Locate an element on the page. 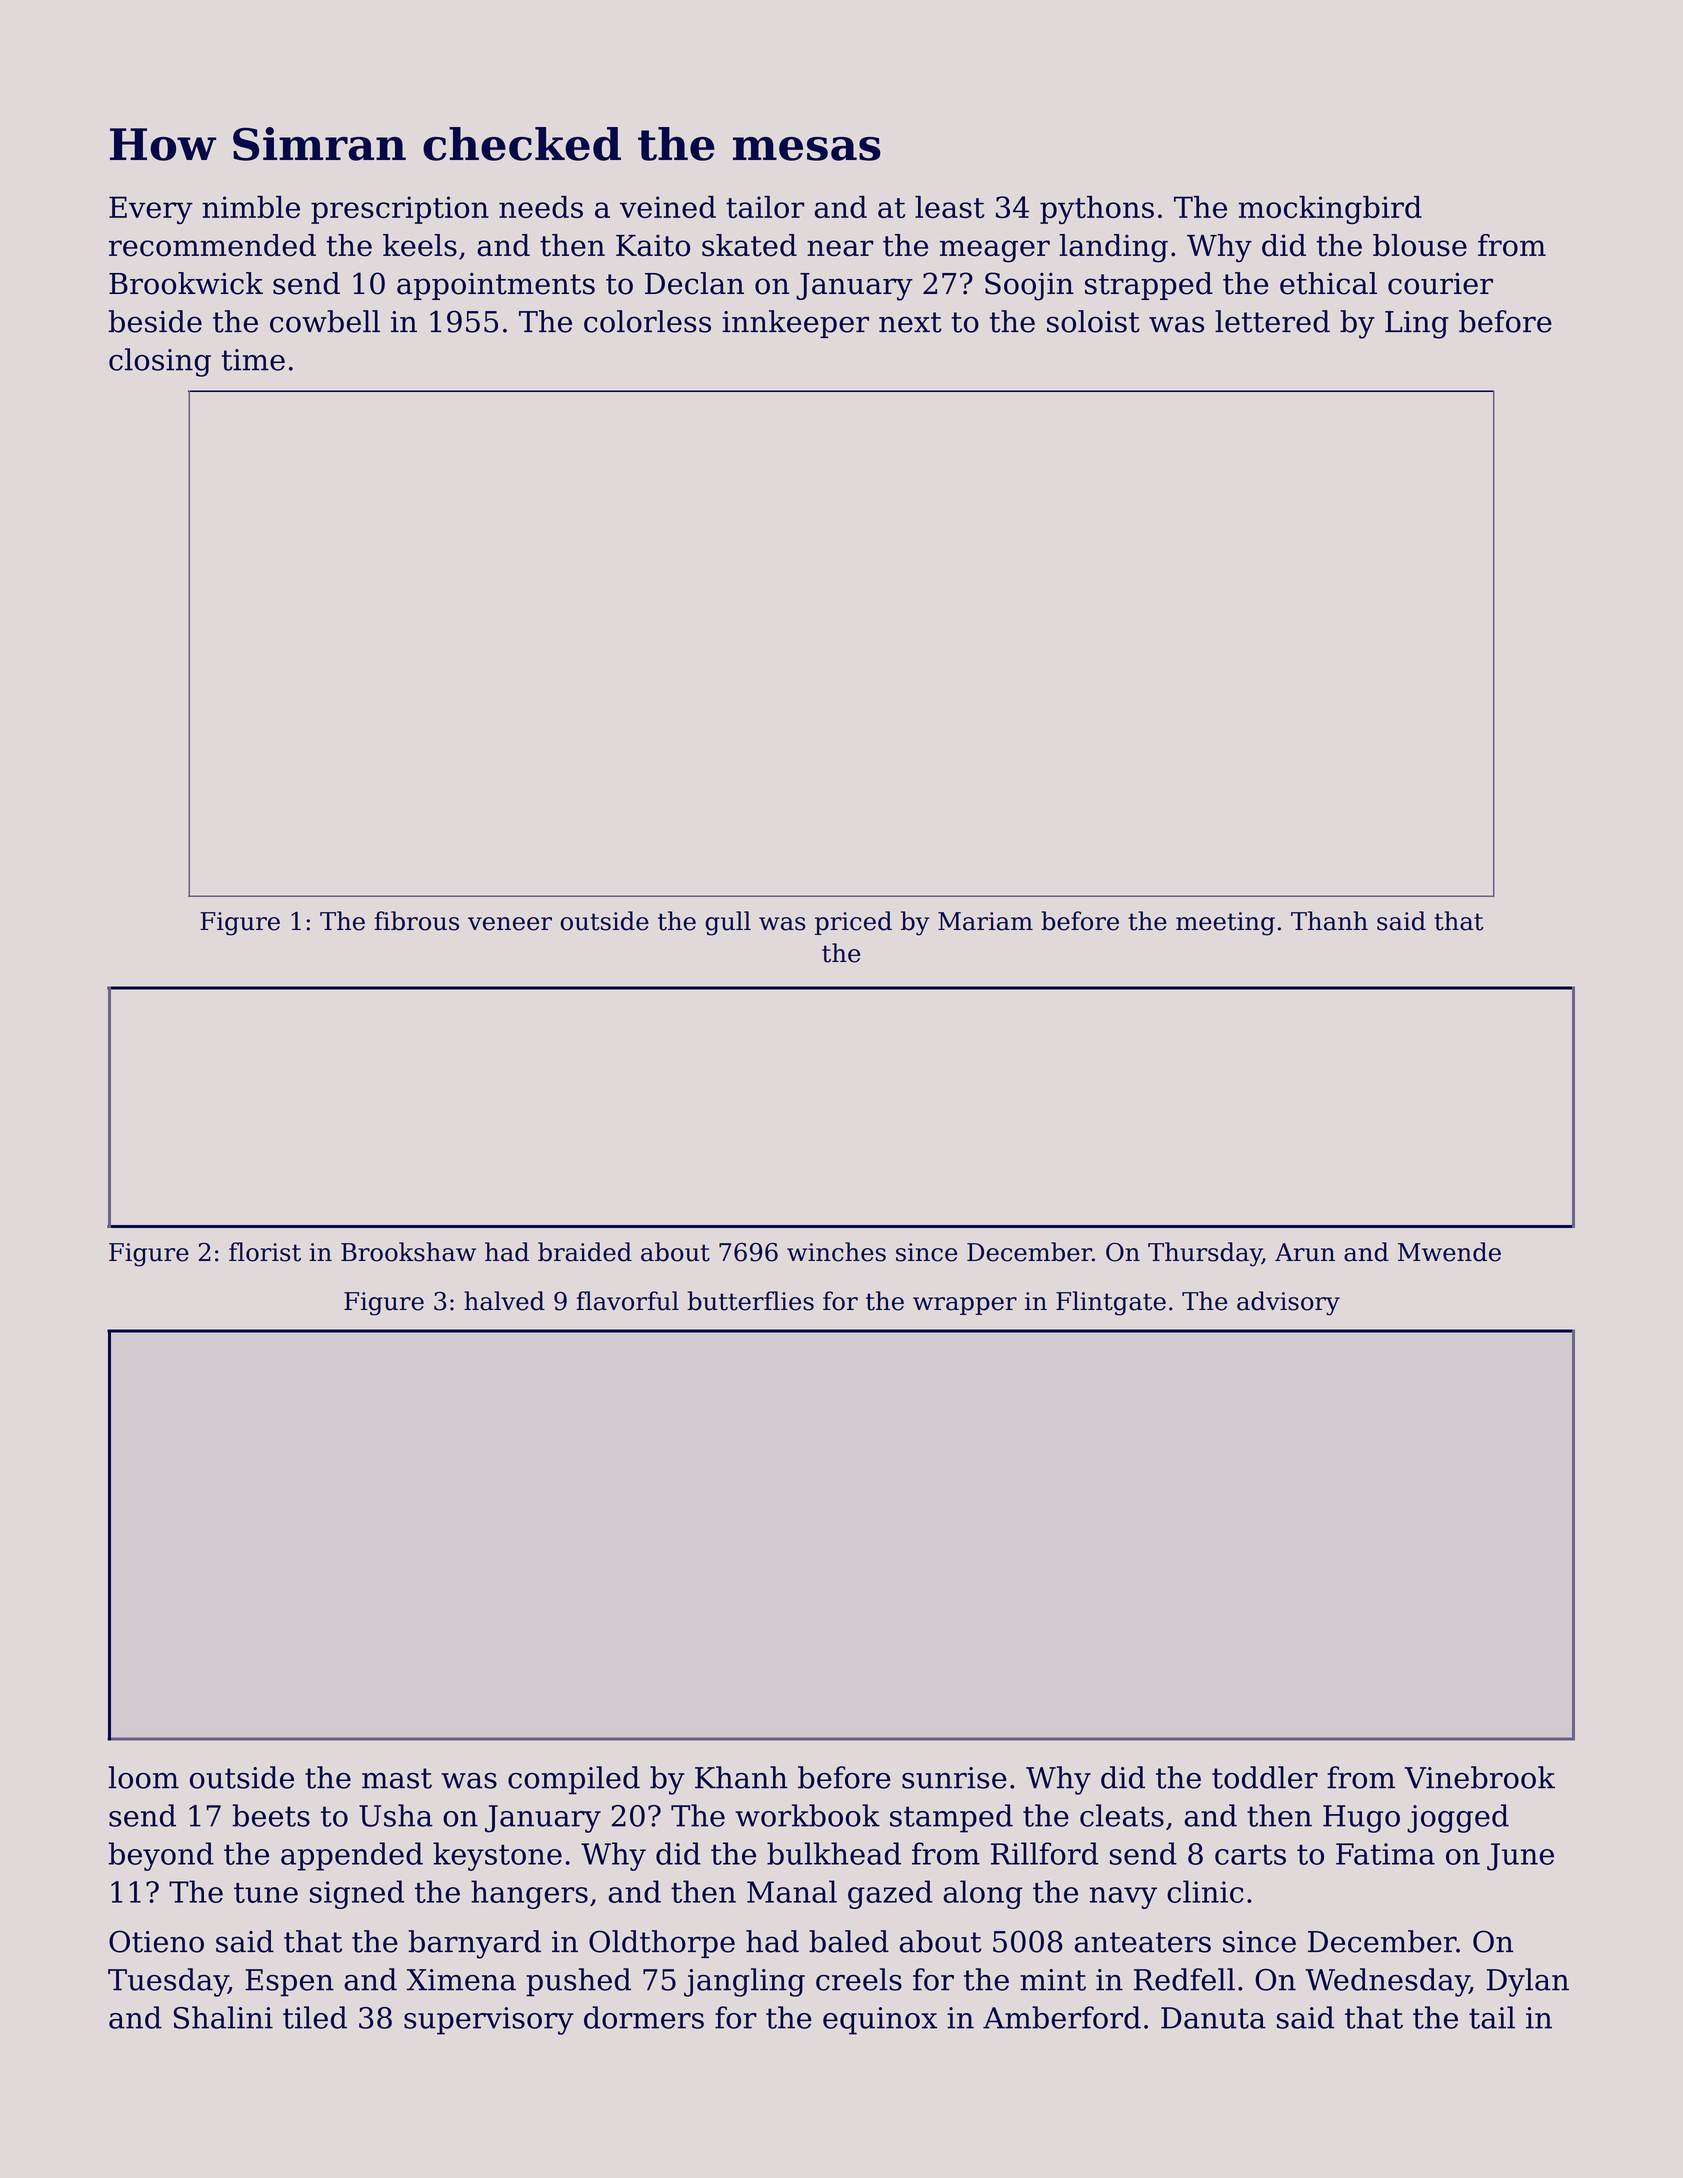  prescription is located at coordinates (400, 210).
